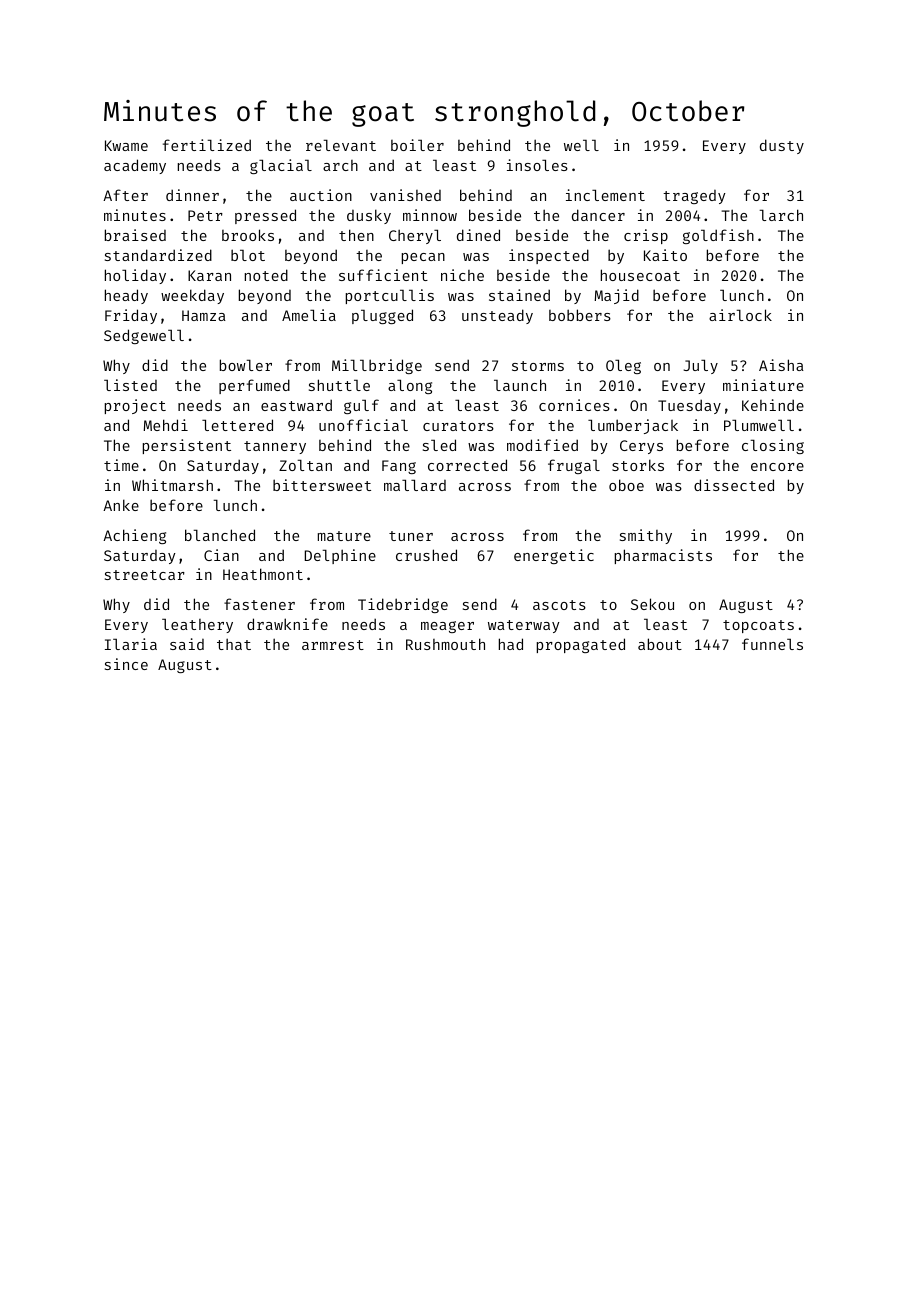 The height and width of the screenshot is (1316, 908). Describe the element at coordinates (660, 644) in the screenshot. I see `about` at that location.
